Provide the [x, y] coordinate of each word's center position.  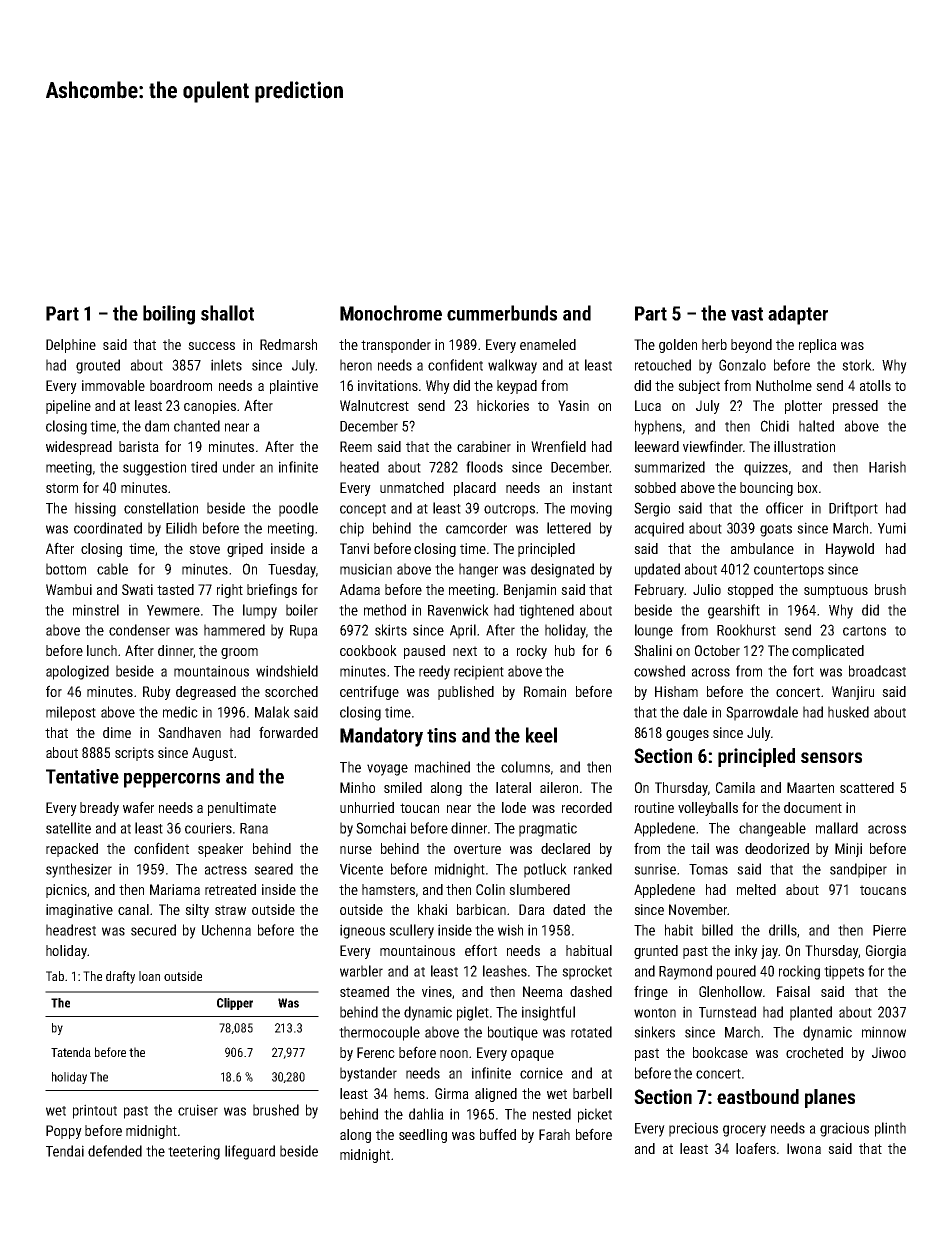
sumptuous [836, 591]
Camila [735, 787]
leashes [505, 971]
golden [678, 346]
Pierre [889, 930]
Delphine [71, 346]
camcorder [476, 528]
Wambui [69, 589]
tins [441, 735]
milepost [71, 713]
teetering [194, 1152]
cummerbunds [502, 313]
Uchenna [226, 930]
